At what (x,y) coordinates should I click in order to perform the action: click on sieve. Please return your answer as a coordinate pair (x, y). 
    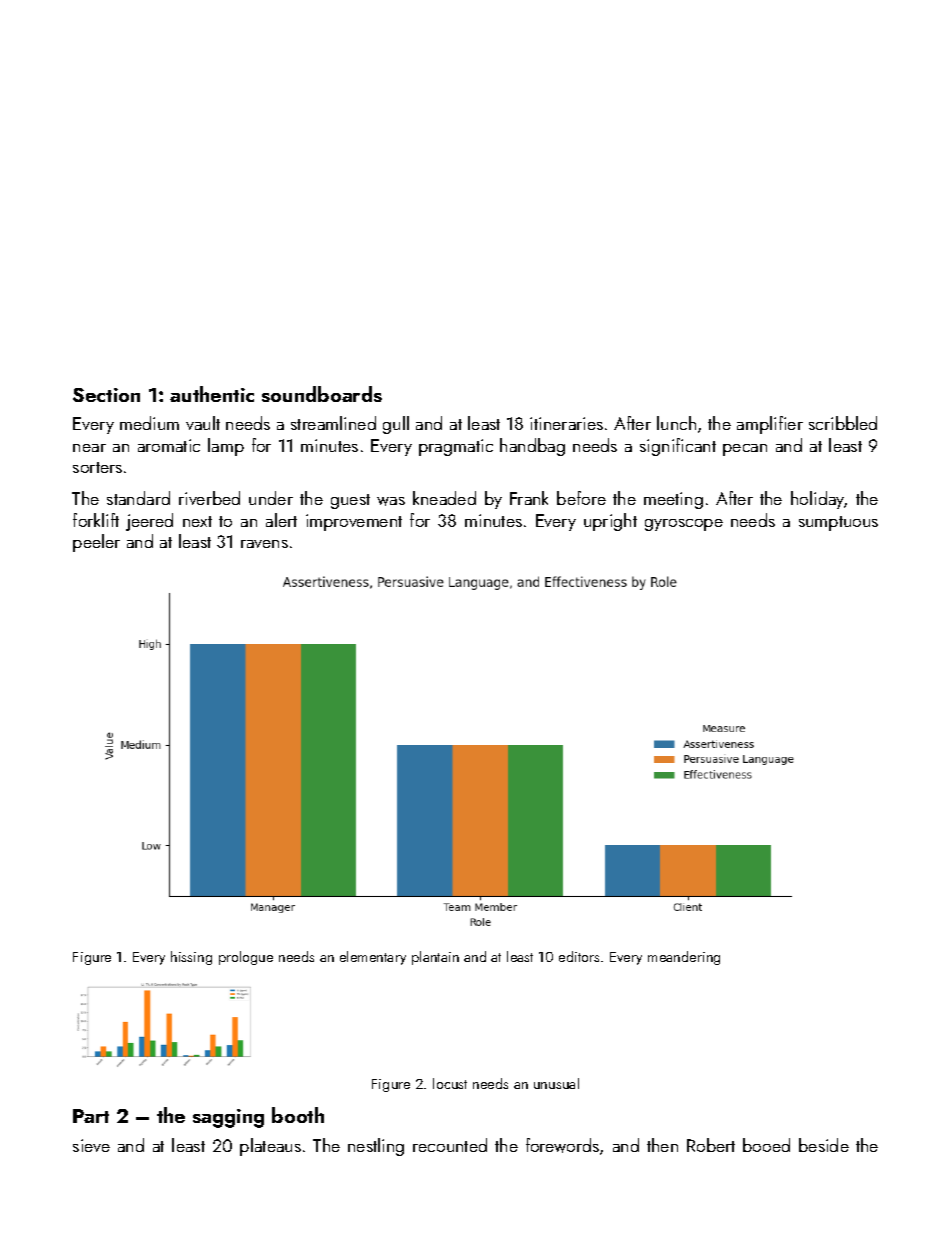
    Looking at the image, I should click on (91, 1145).
